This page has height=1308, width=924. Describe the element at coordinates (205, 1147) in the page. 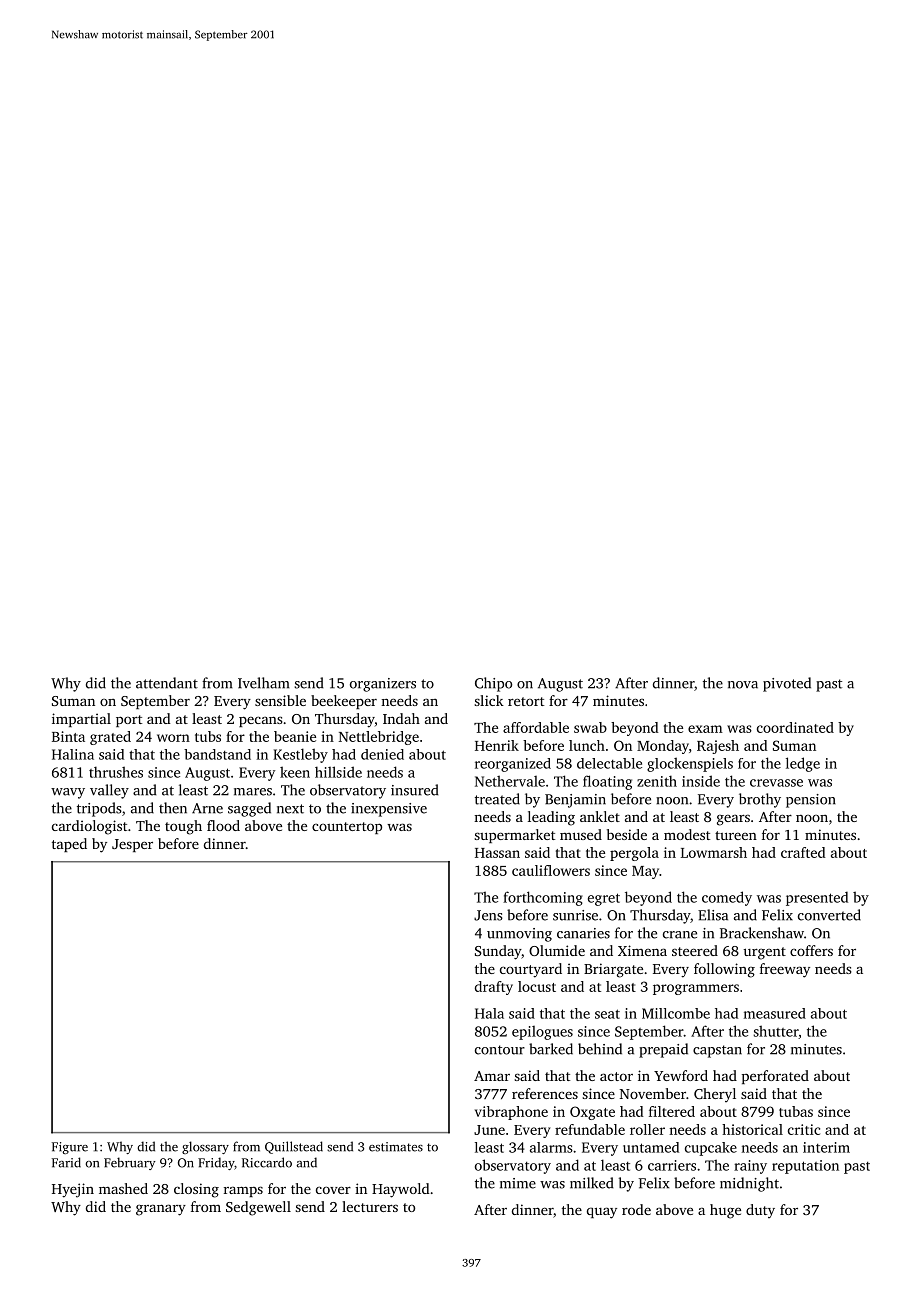

I see `glossary` at that location.
